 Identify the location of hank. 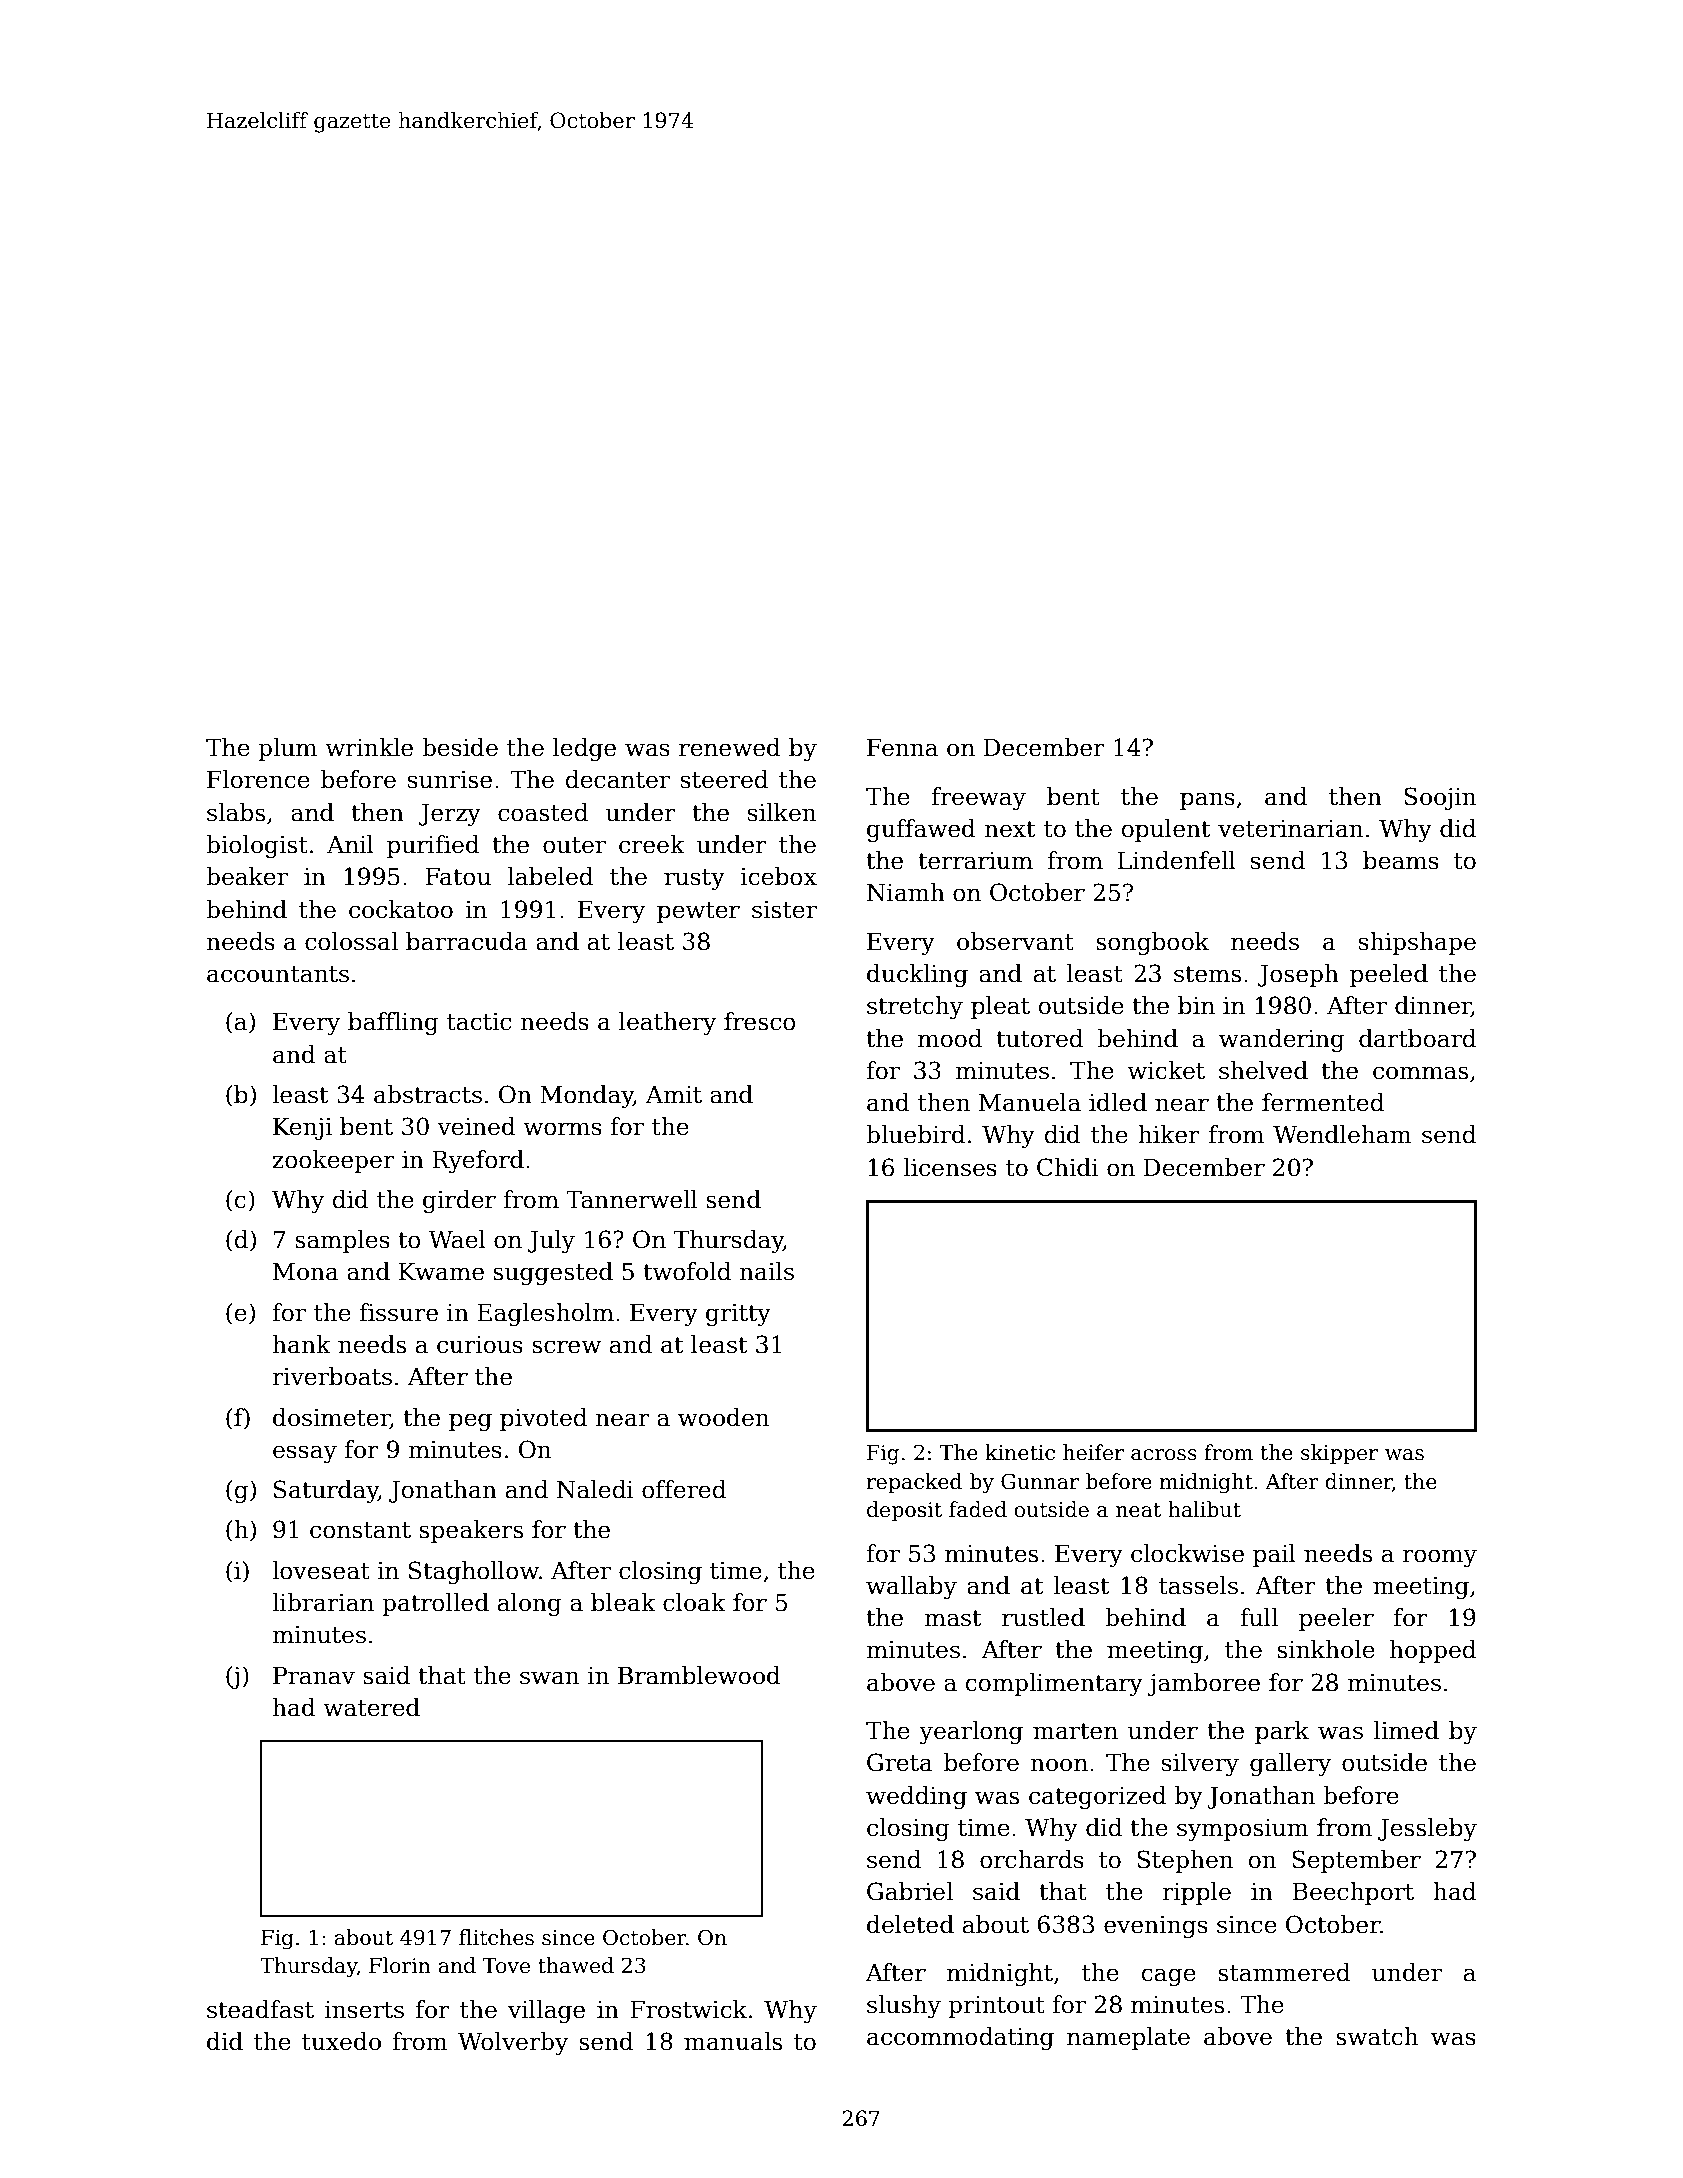
(302, 1344).
